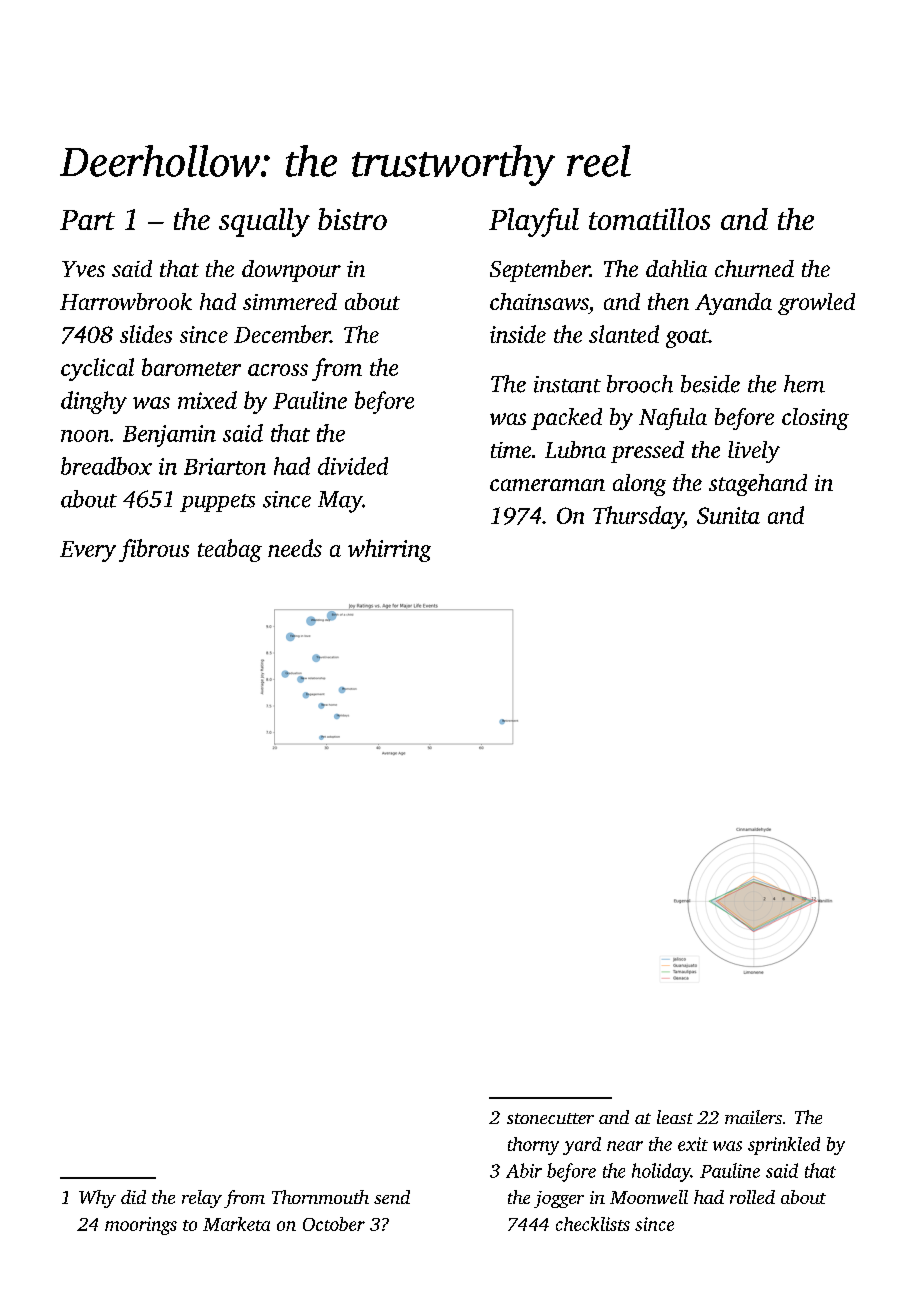 This screenshot has width=924, height=1311. I want to click on growled, so click(816, 304).
